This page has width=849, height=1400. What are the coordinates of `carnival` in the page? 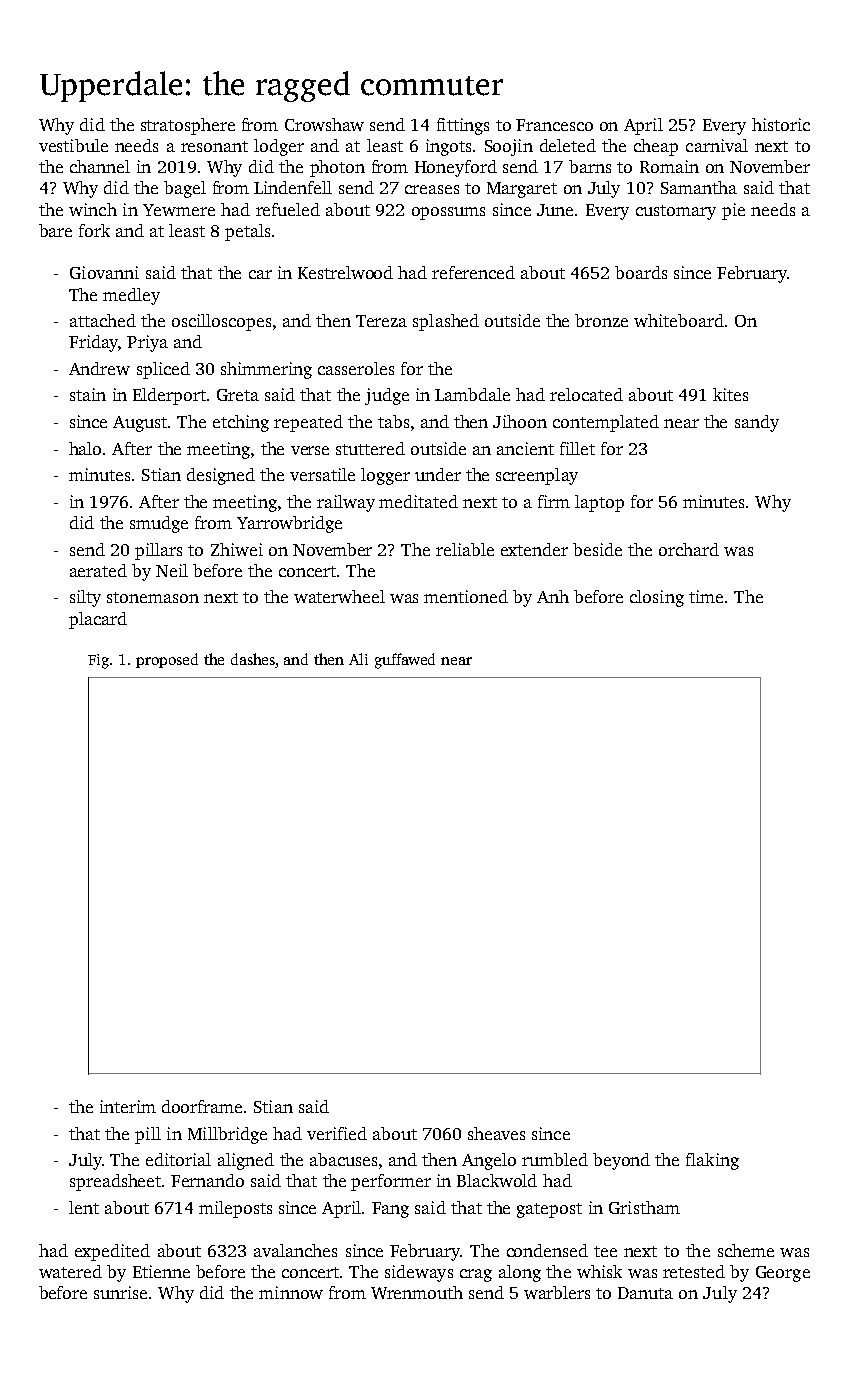 It's located at (717, 145).
